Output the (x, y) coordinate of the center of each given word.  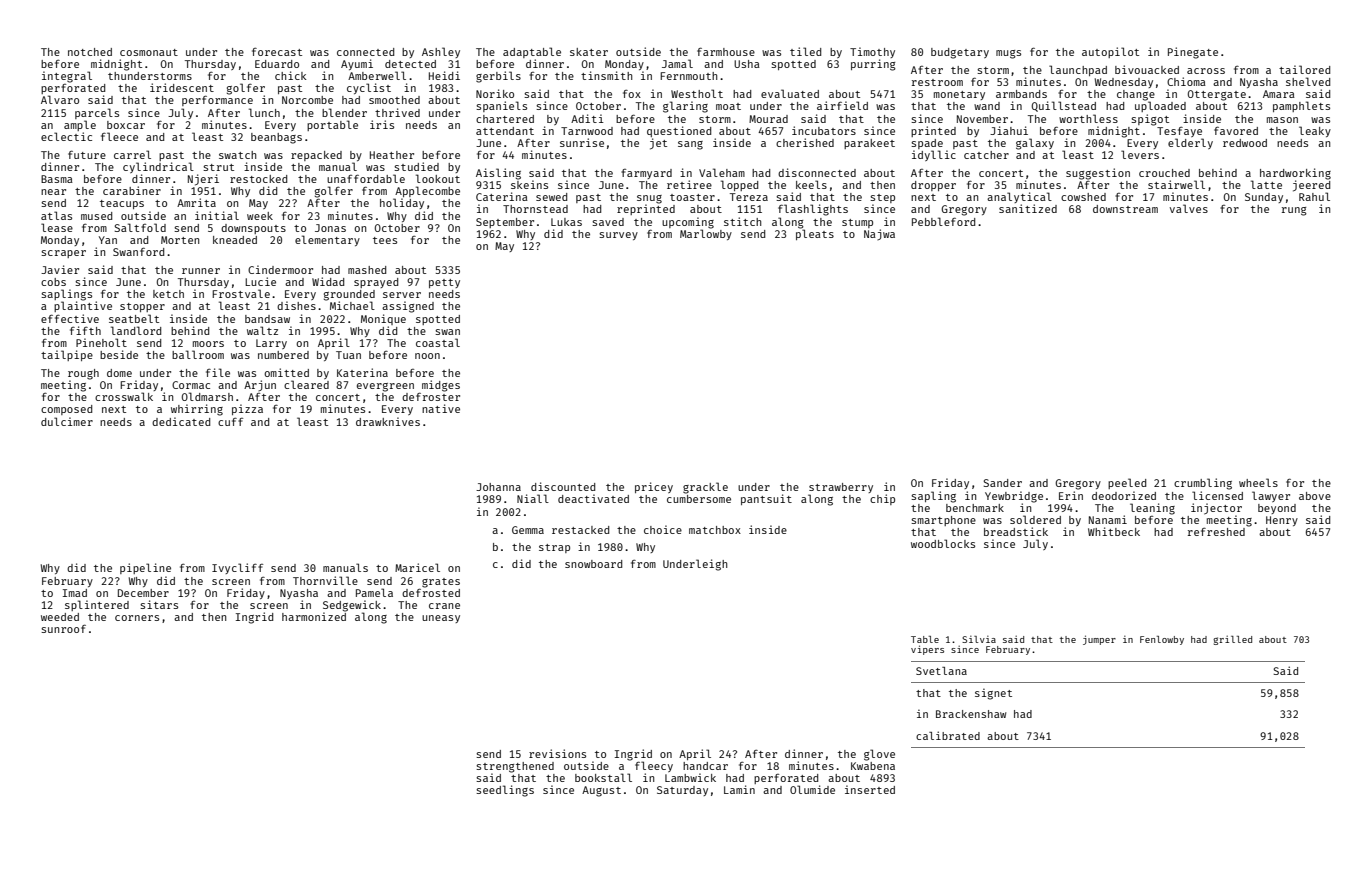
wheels (1258, 482)
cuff (230, 422)
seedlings (505, 791)
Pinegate (1193, 53)
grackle (705, 488)
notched (90, 52)
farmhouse (726, 51)
